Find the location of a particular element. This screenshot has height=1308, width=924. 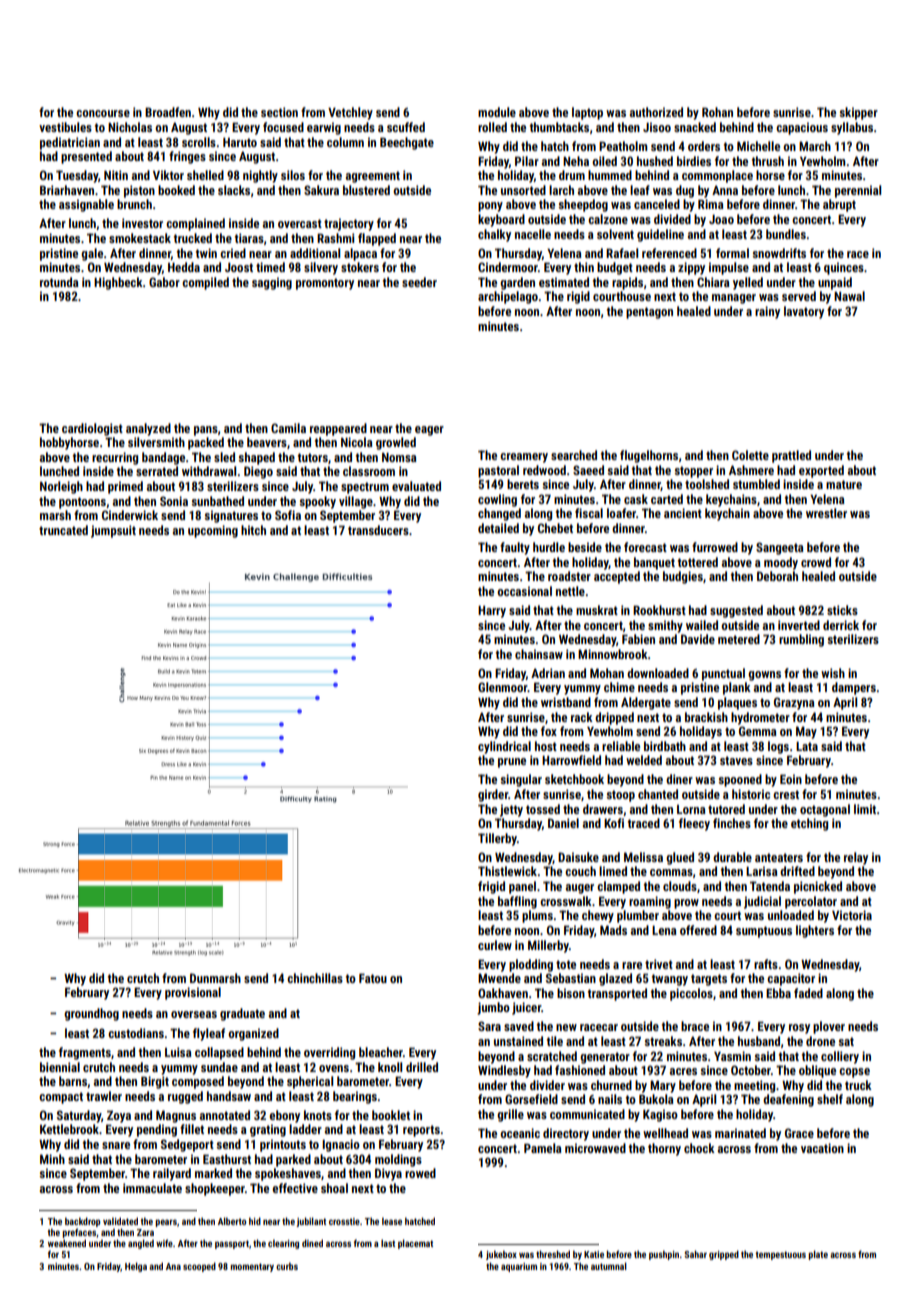

truncated is located at coordinates (63, 530).
